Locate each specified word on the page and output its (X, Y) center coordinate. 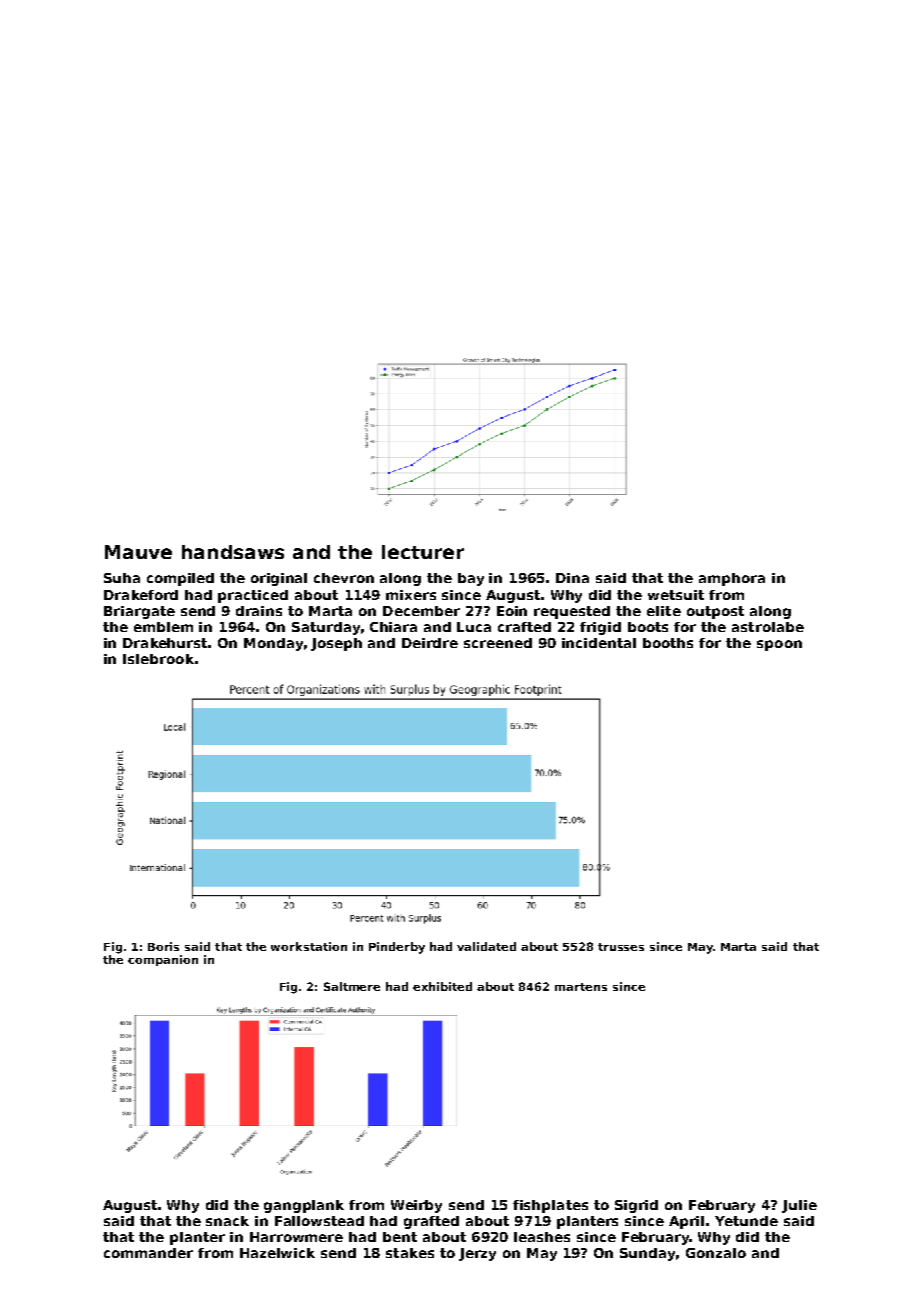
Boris (163, 946)
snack (227, 1221)
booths (668, 643)
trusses (621, 947)
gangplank (304, 1206)
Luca (474, 627)
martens (581, 987)
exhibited (442, 986)
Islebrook (158, 659)
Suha (122, 578)
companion (163, 960)
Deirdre (430, 643)
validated (486, 946)
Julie (799, 1206)
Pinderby (397, 948)
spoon (779, 645)
